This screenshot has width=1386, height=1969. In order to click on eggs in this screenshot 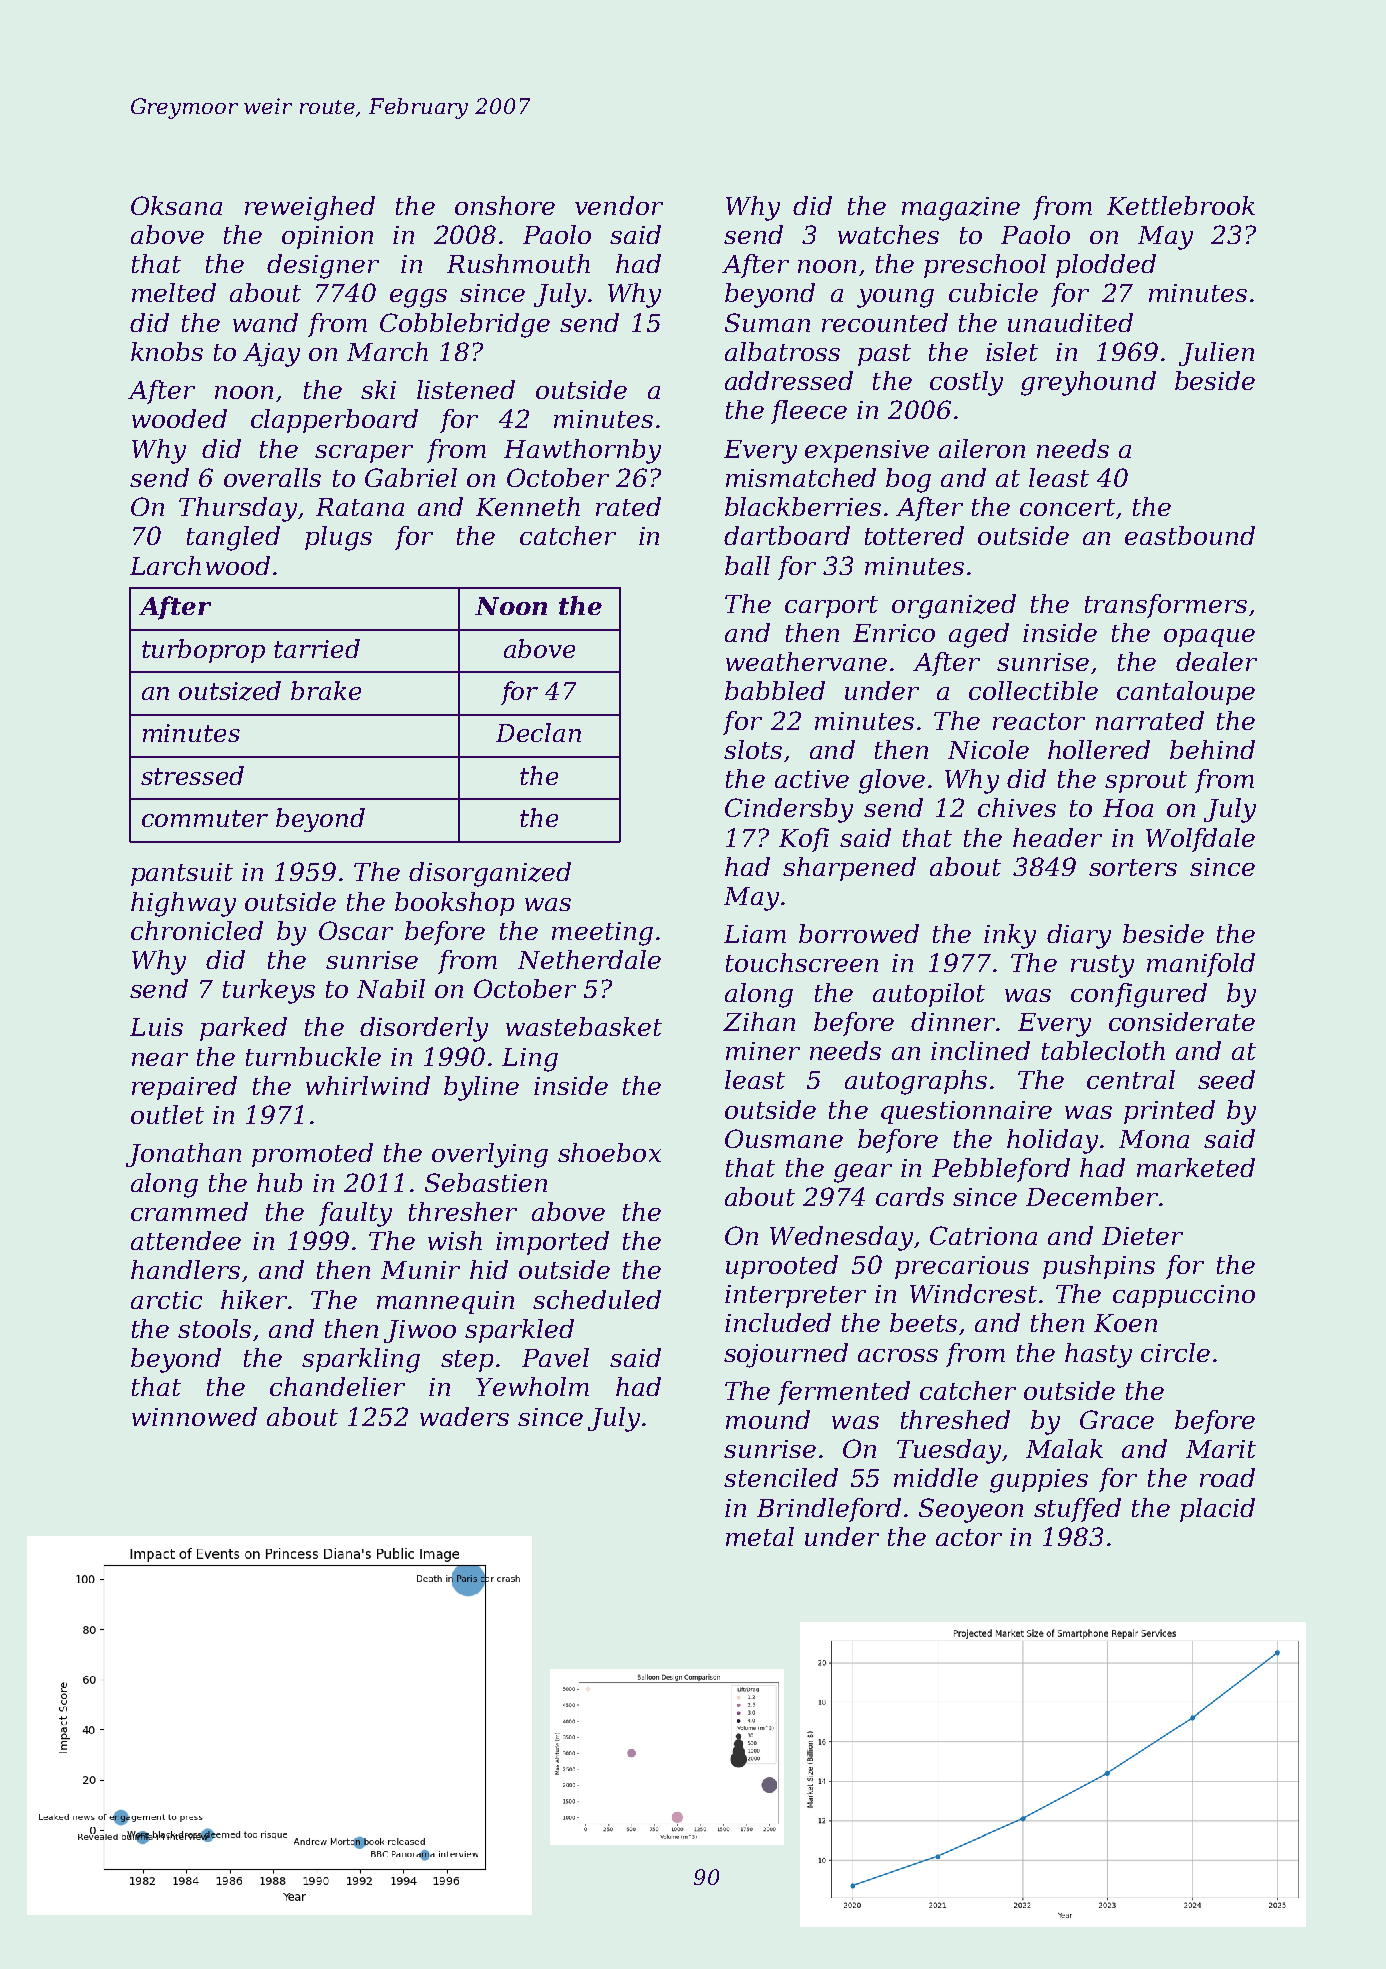, I will do `click(418, 298)`.
